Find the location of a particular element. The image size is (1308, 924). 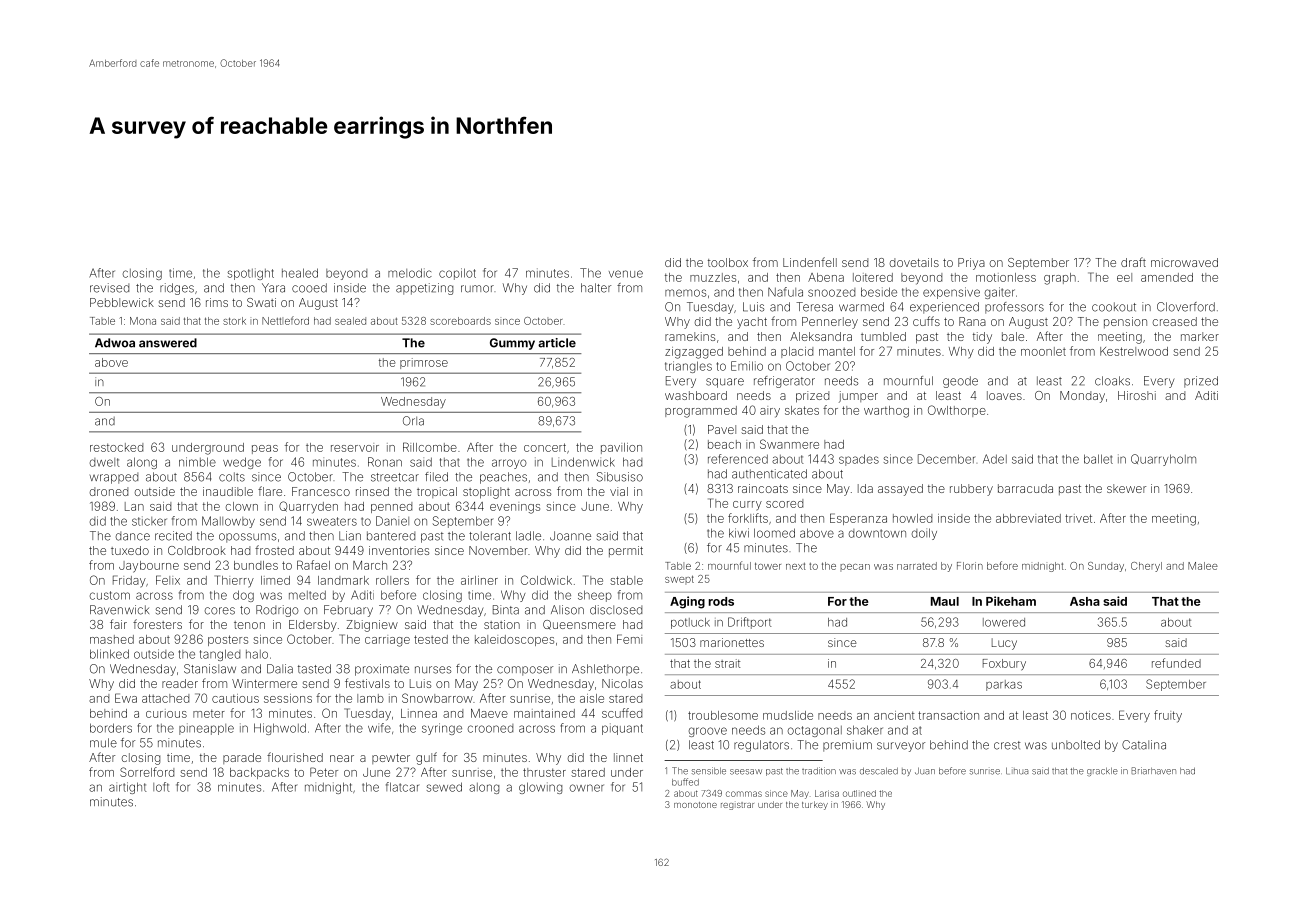

creased is located at coordinates (1174, 321).
